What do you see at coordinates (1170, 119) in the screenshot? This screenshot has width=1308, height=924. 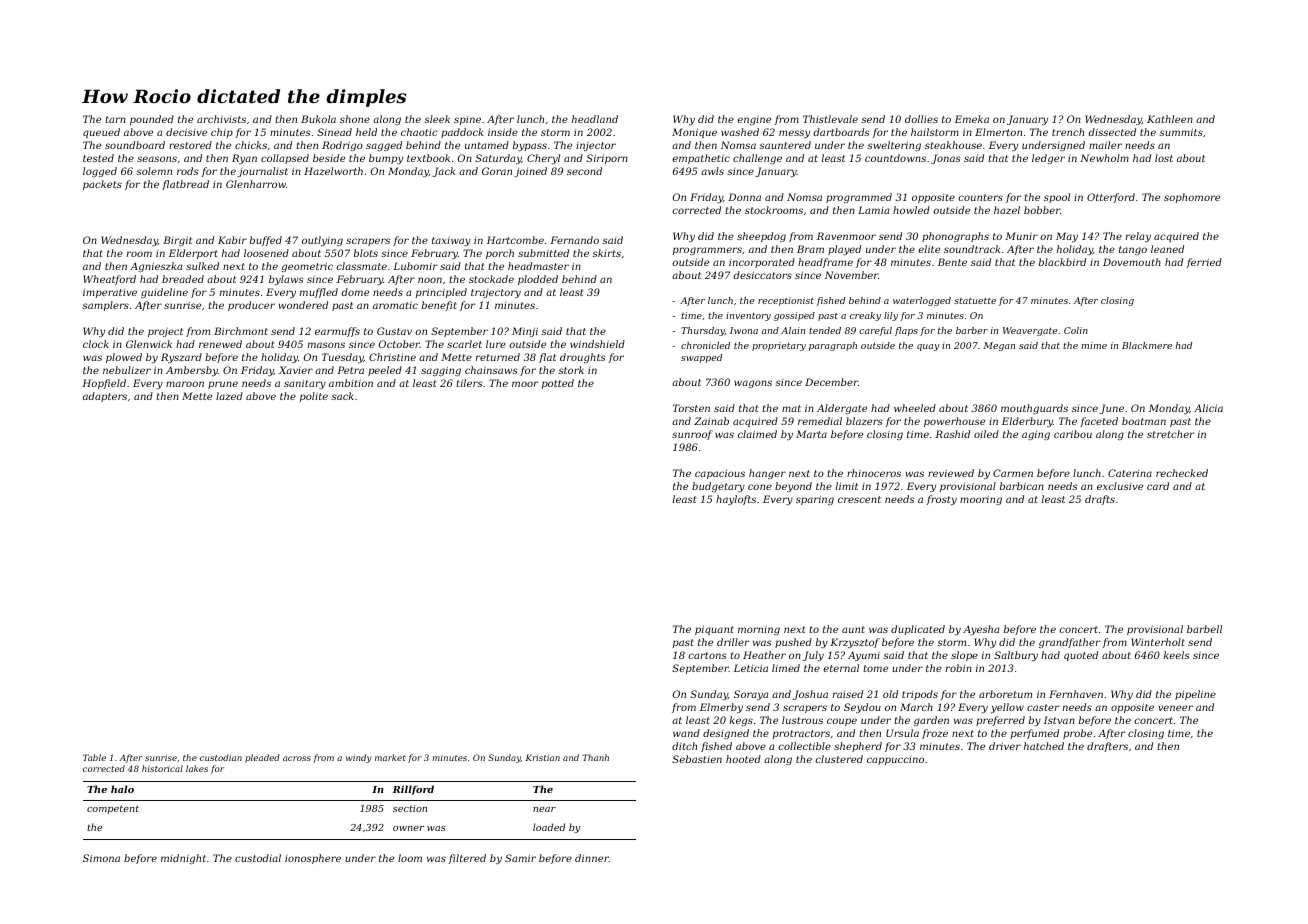 I see `Kathleen` at bounding box center [1170, 119].
